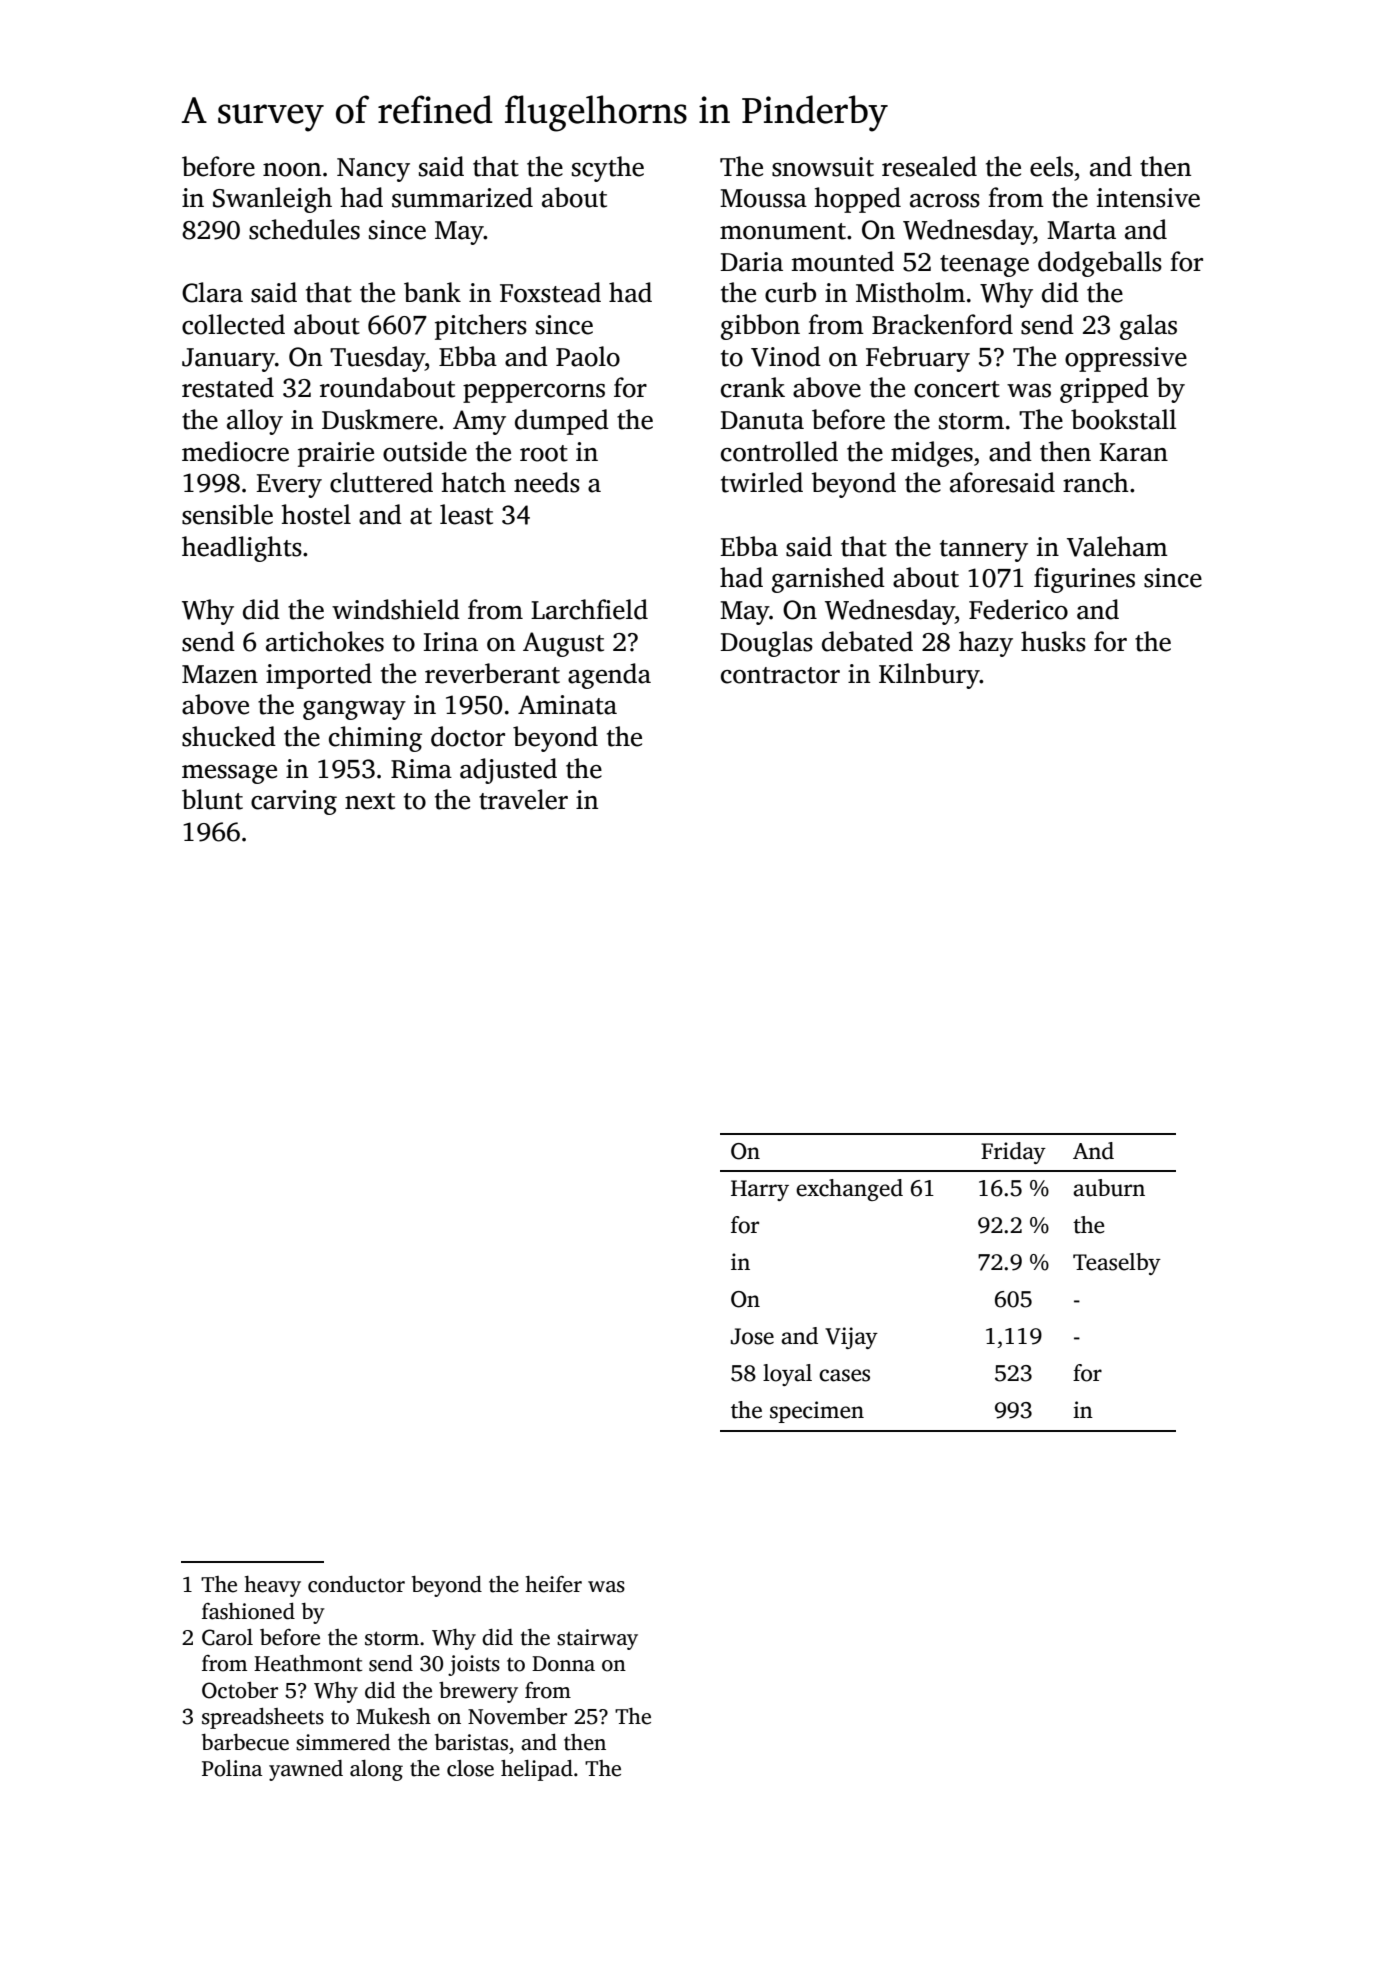  I want to click on Nancy, so click(373, 170).
